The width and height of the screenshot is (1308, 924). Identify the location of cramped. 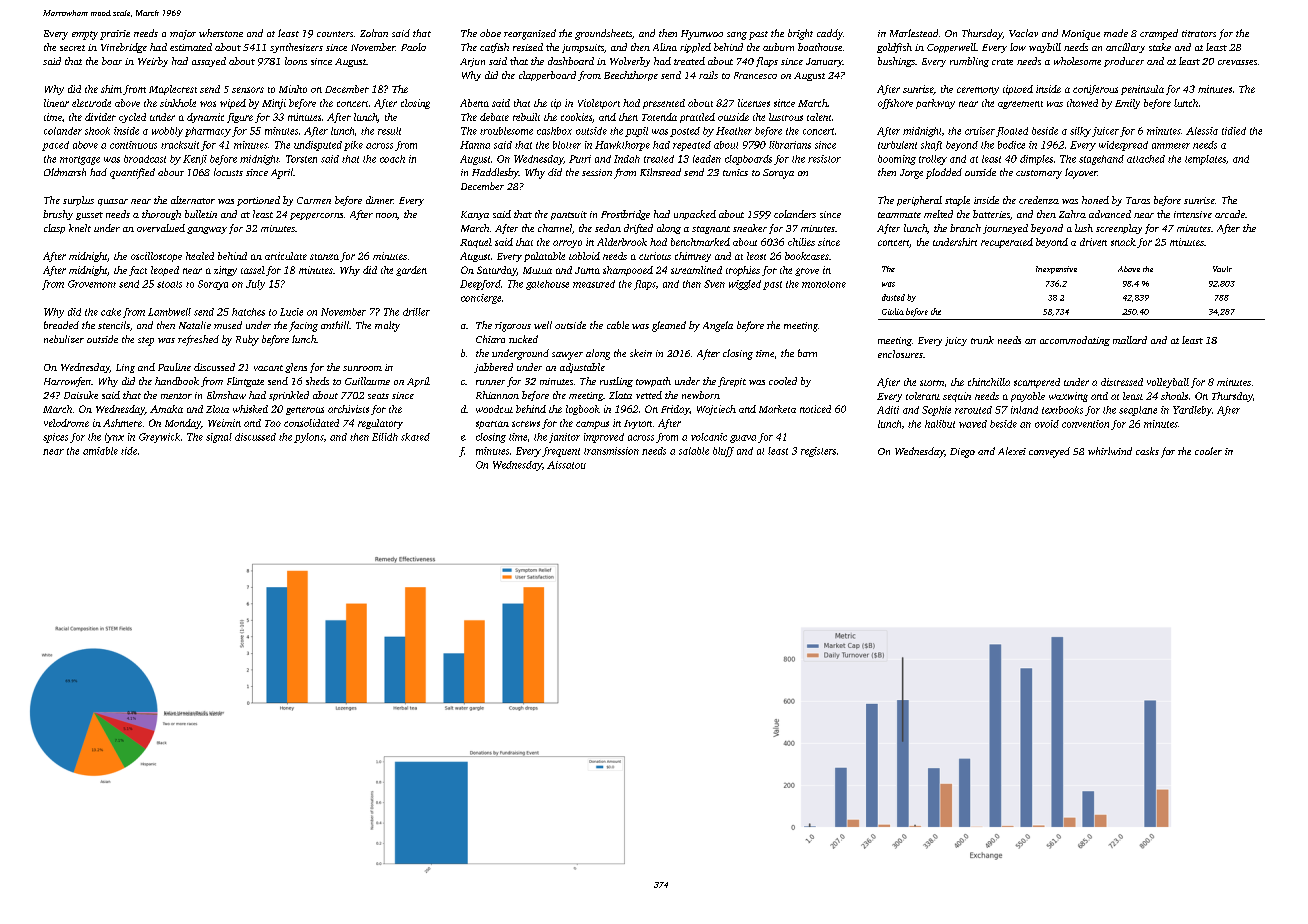
(1159, 34).
